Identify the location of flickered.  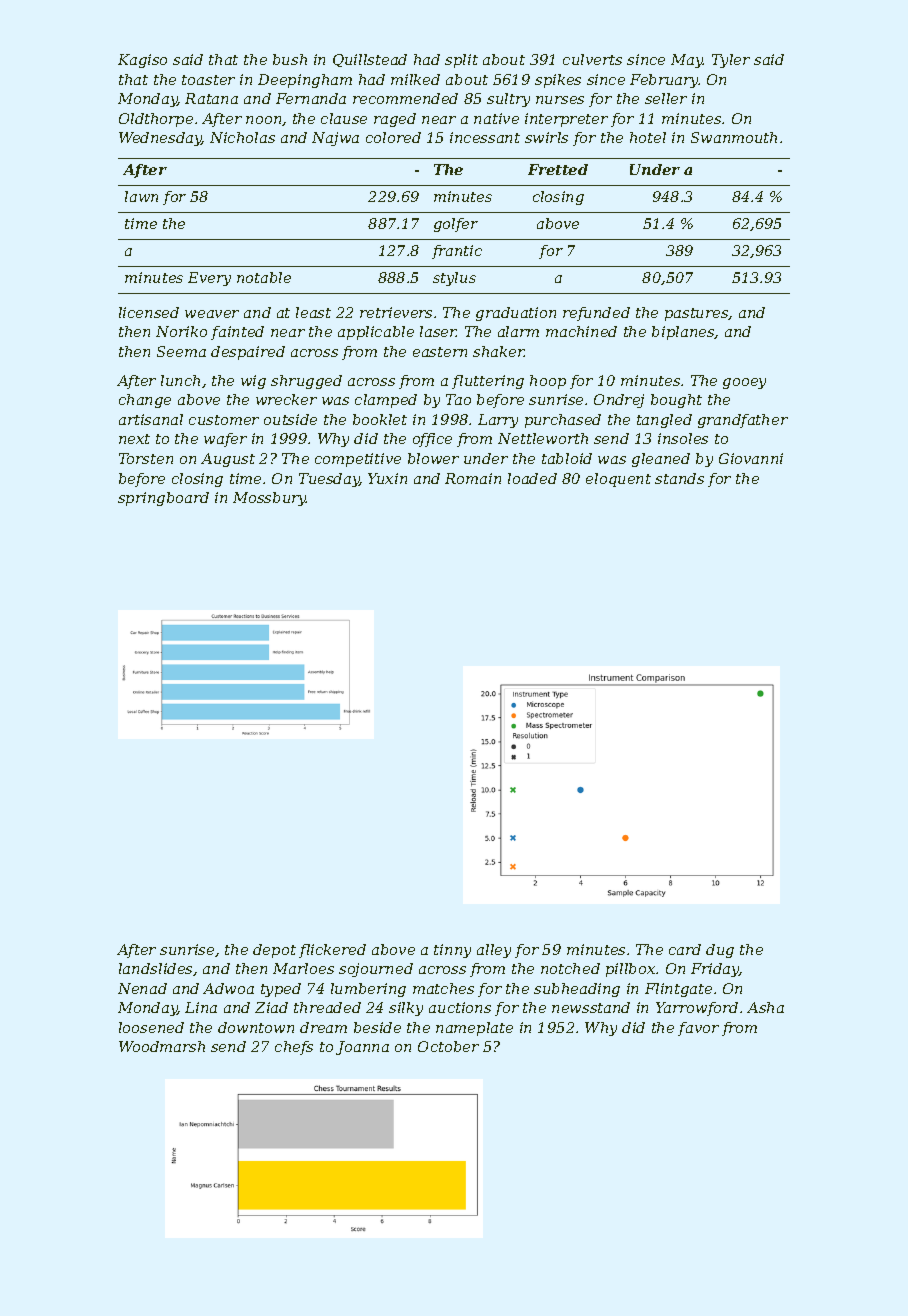
(332, 951).
